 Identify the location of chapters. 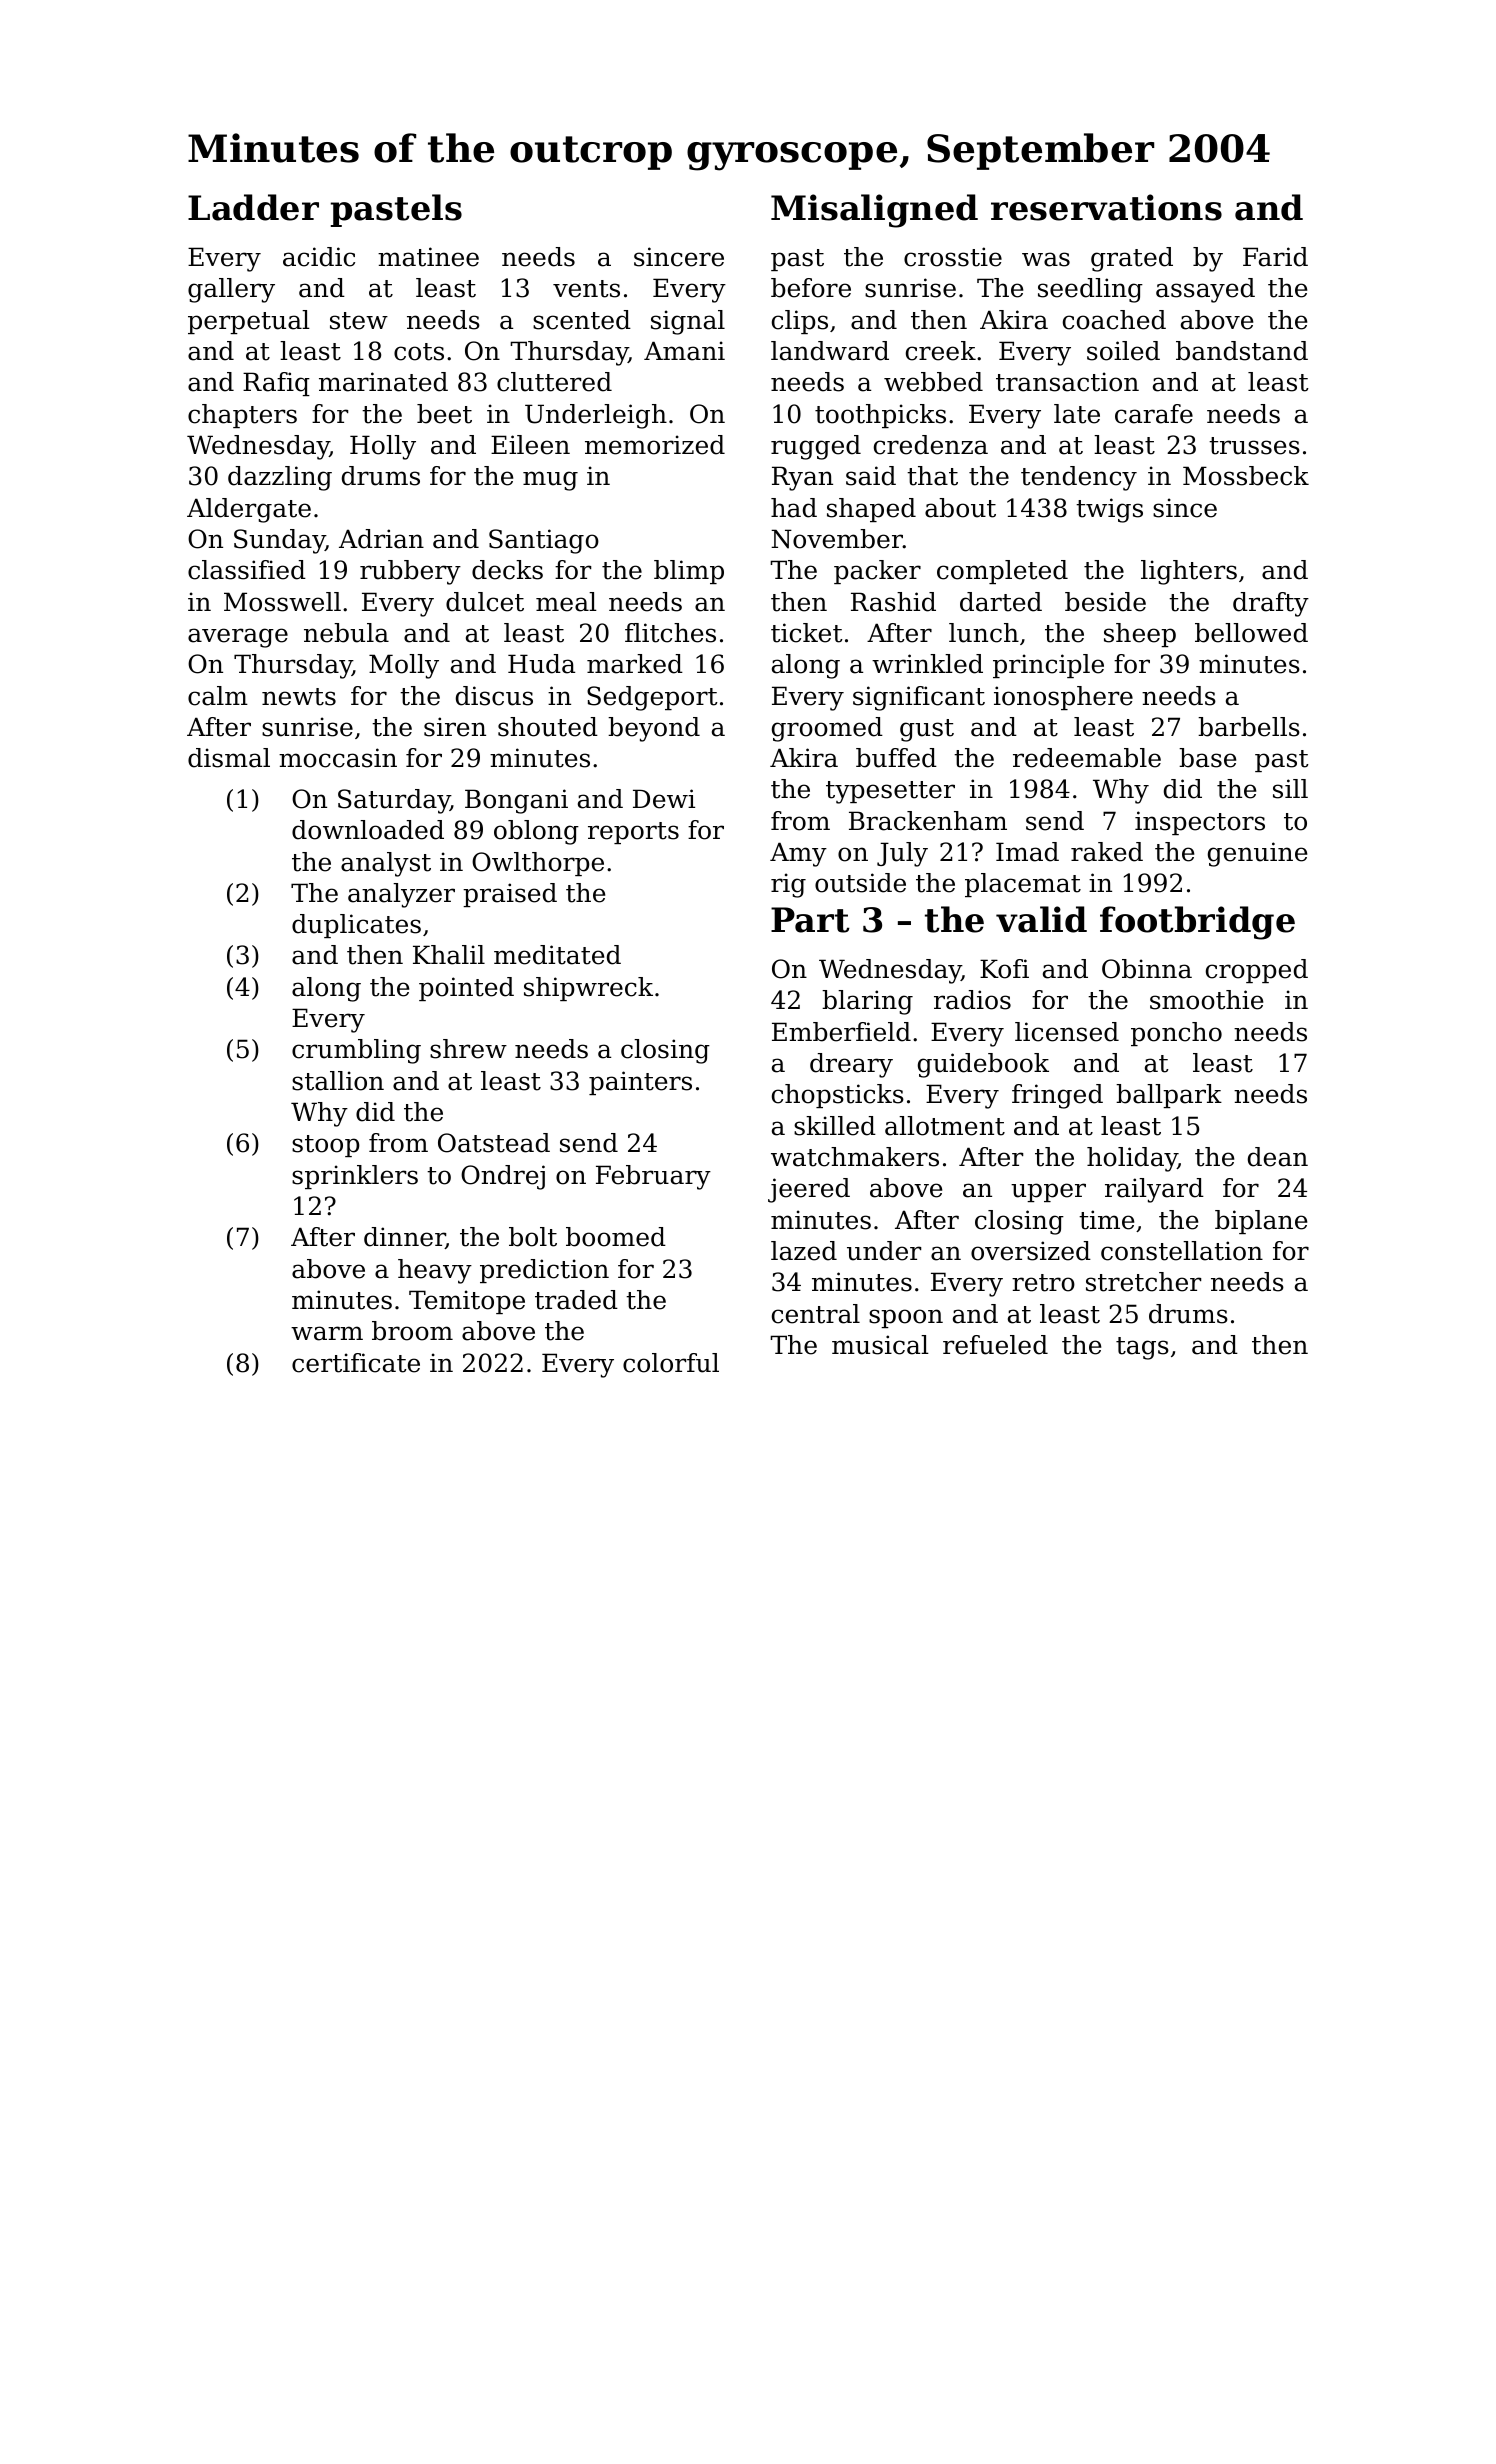
(242, 416).
